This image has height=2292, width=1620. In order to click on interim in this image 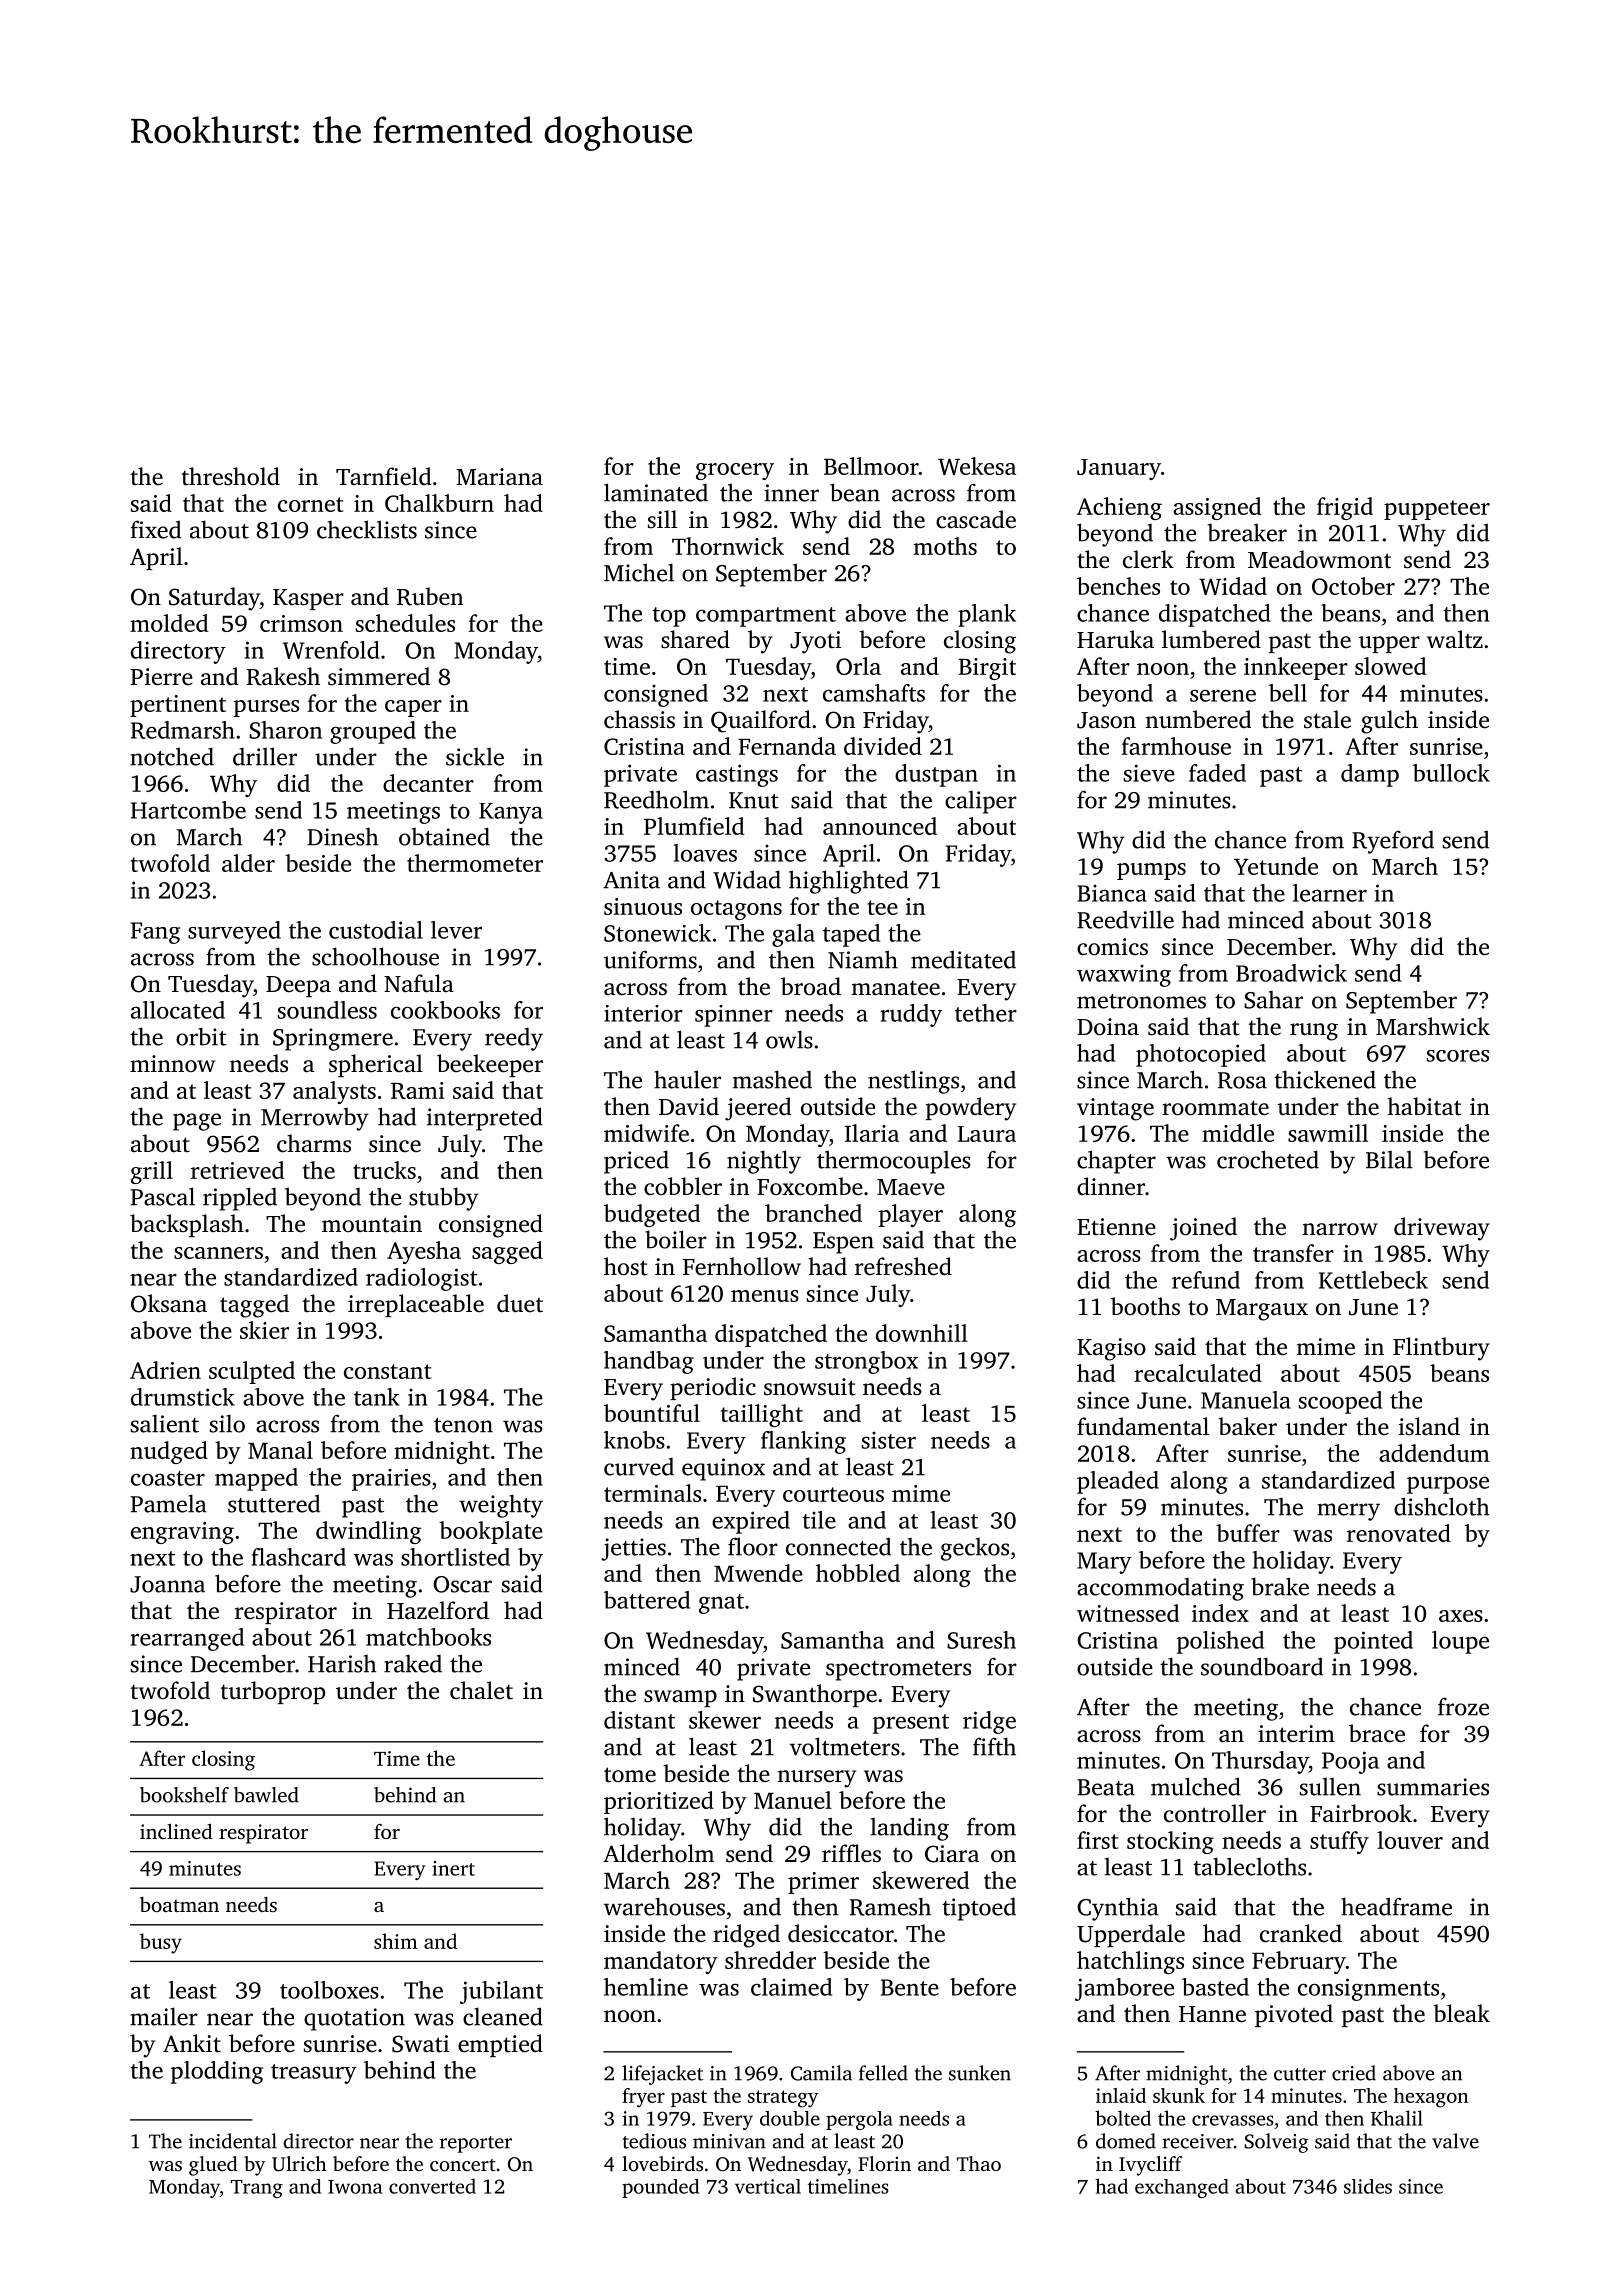, I will do `click(1296, 1734)`.
